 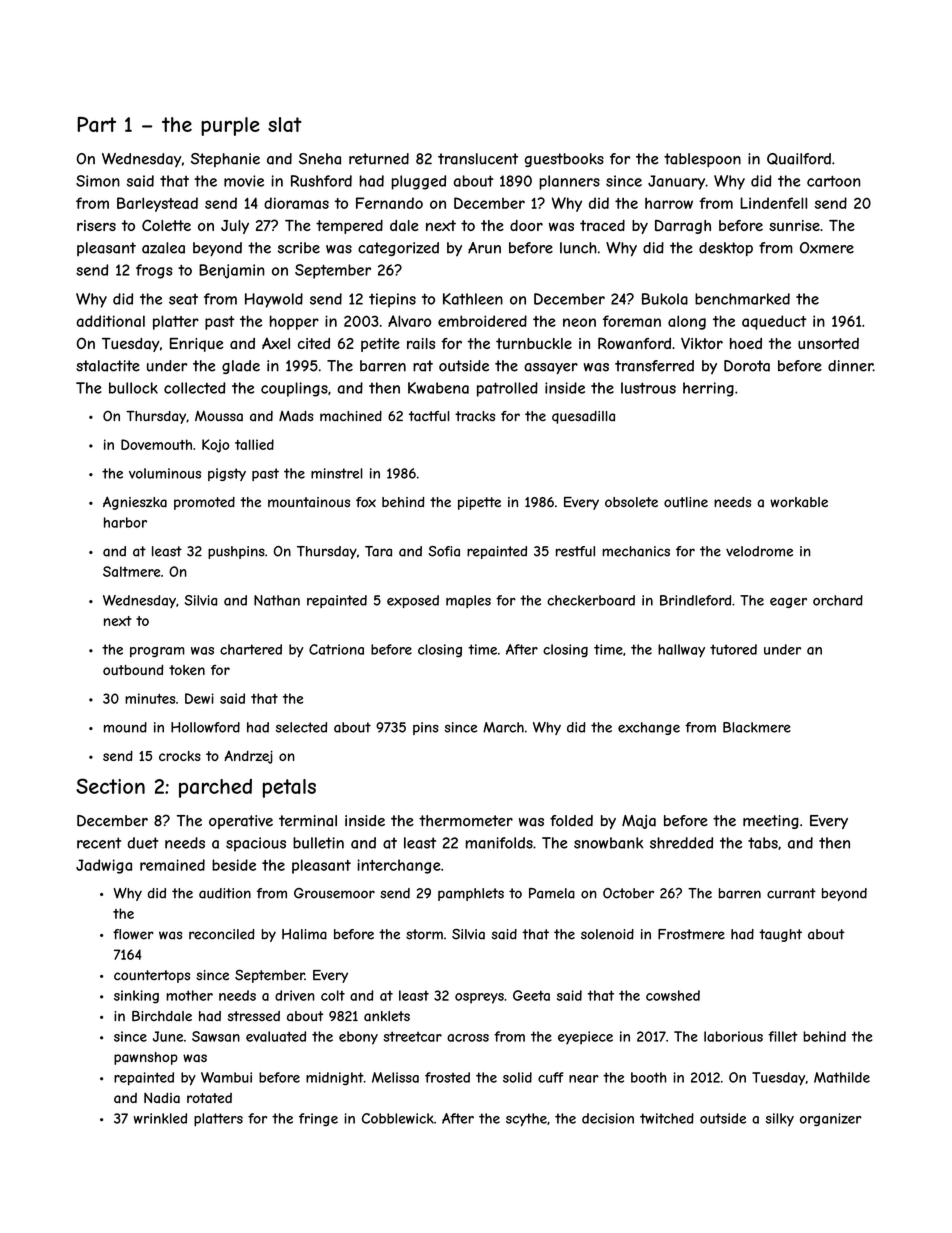 What do you see at coordinates (673, 995) in the screenshot?
I see `cowshed` at bounding box center [673, 995].
